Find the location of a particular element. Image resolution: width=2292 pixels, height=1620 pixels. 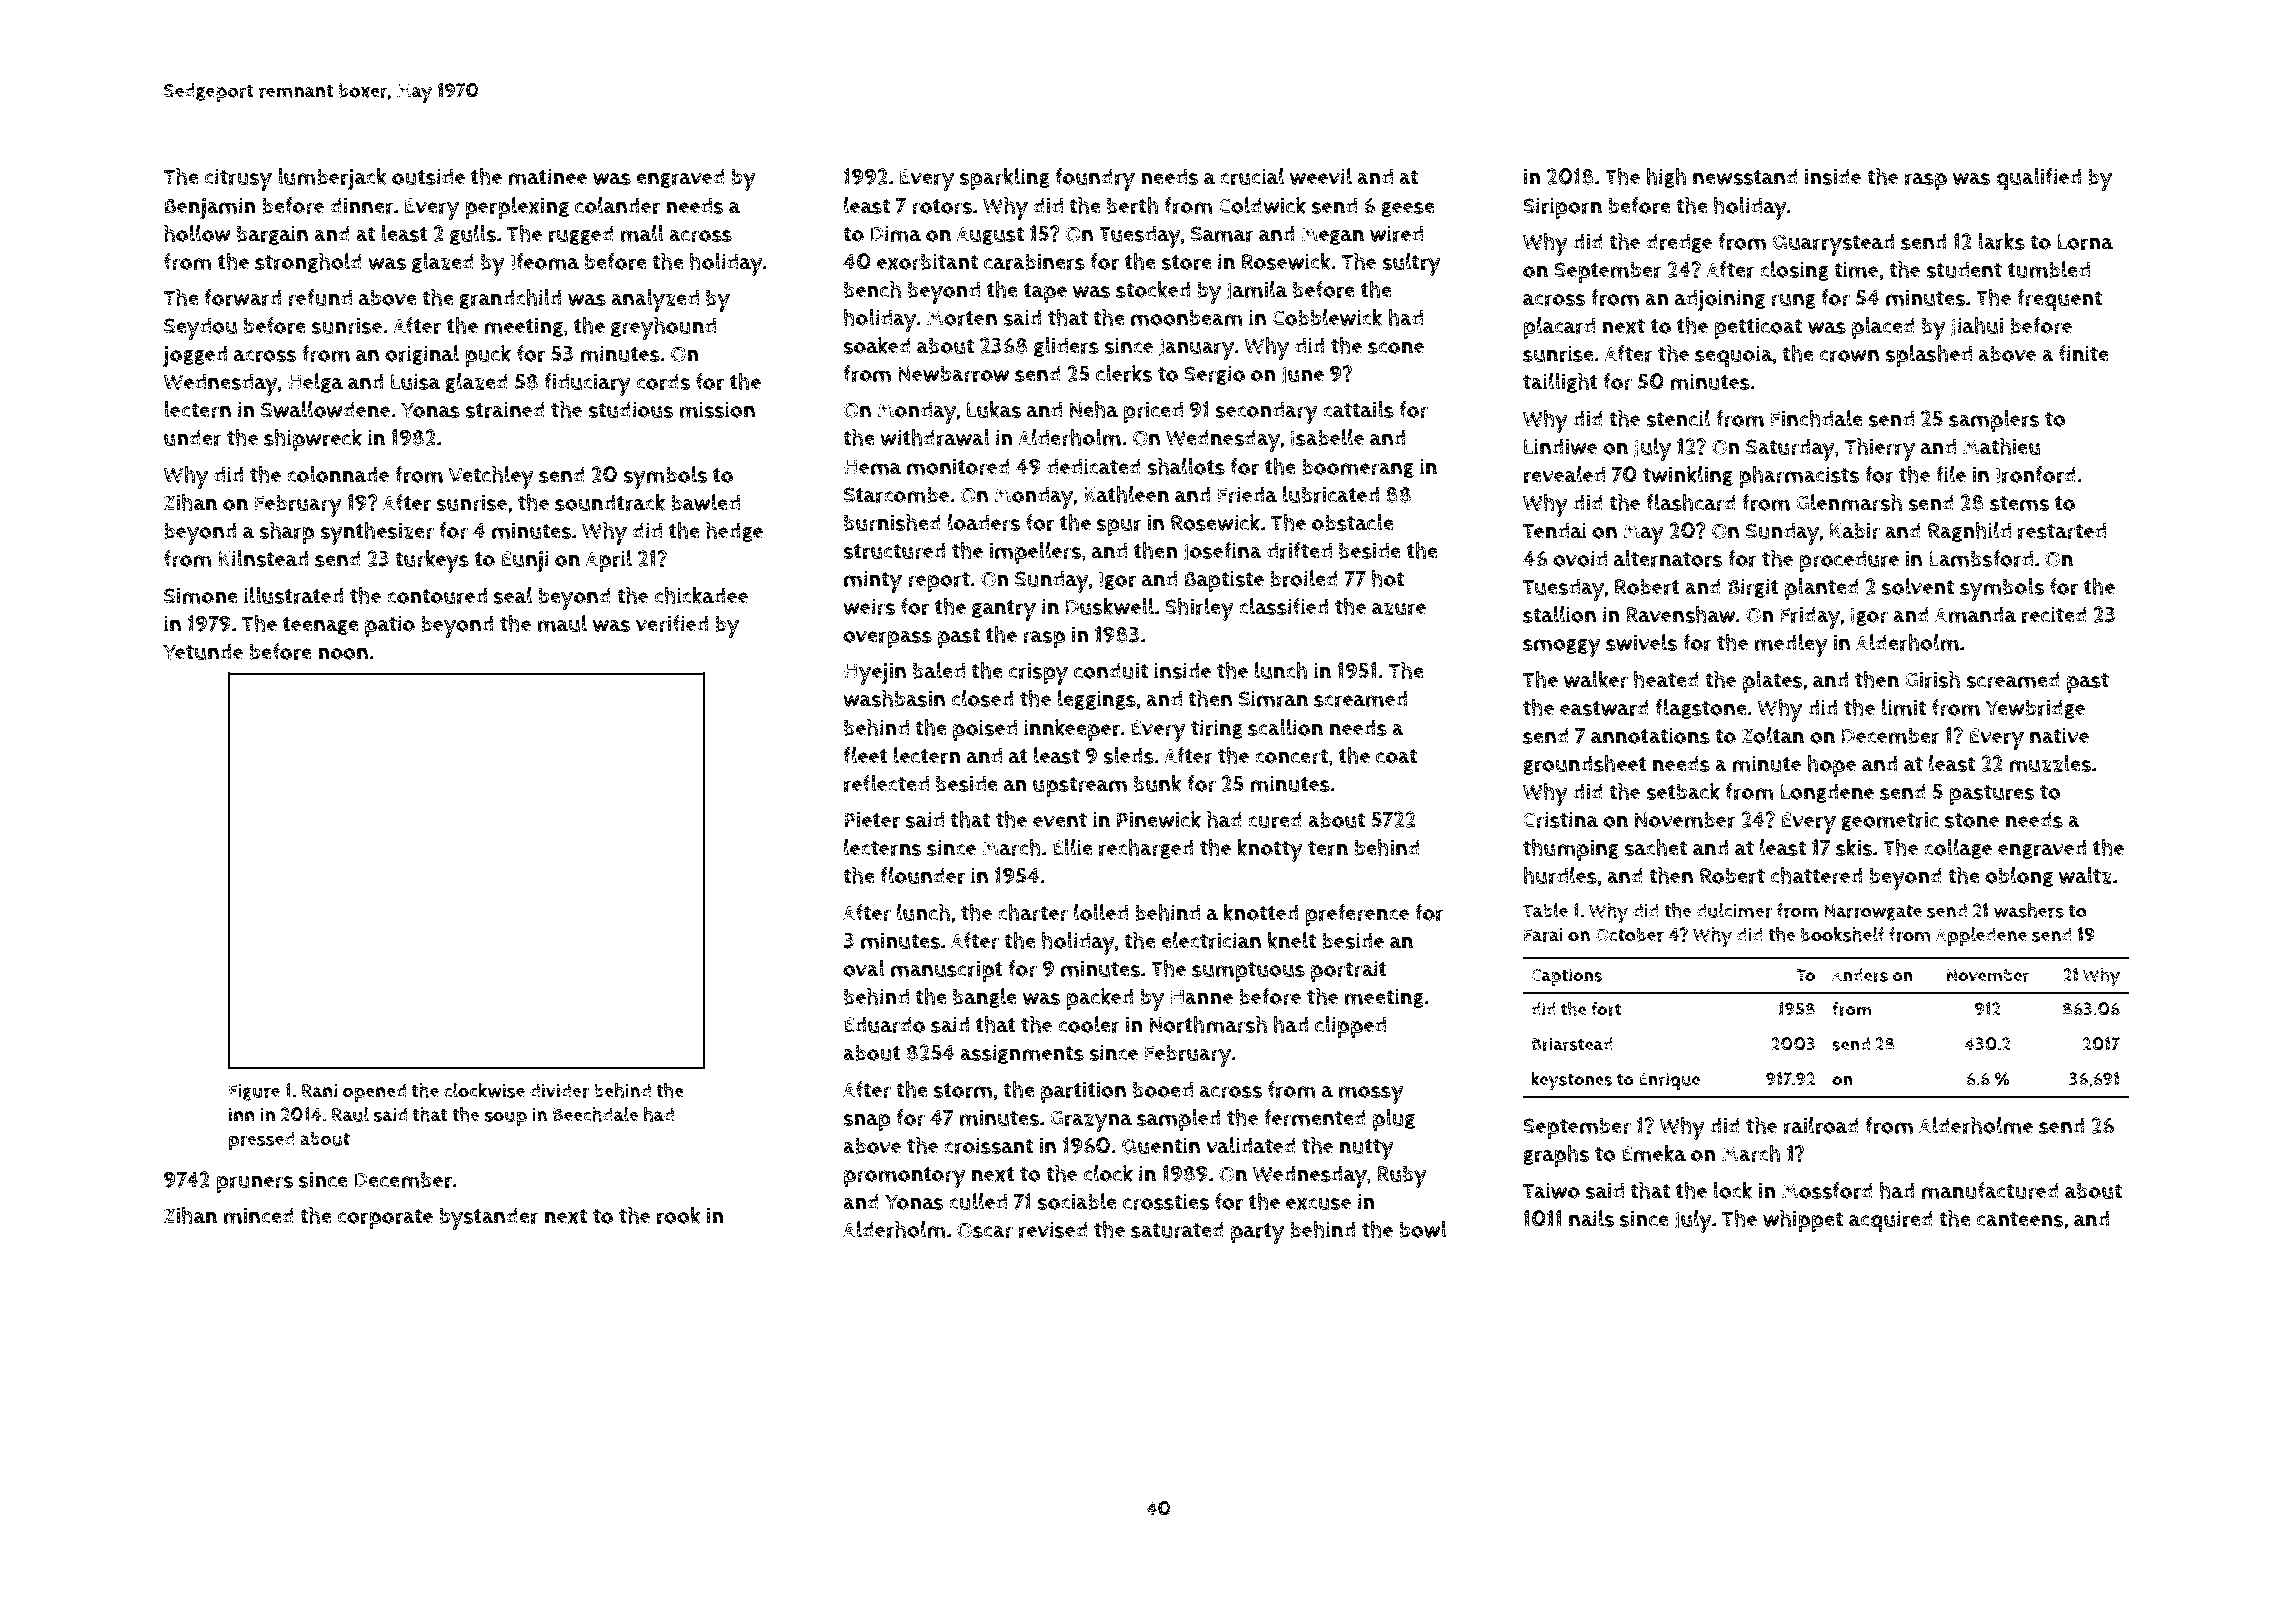

newsstand is located at coordinates (1745, 176).
